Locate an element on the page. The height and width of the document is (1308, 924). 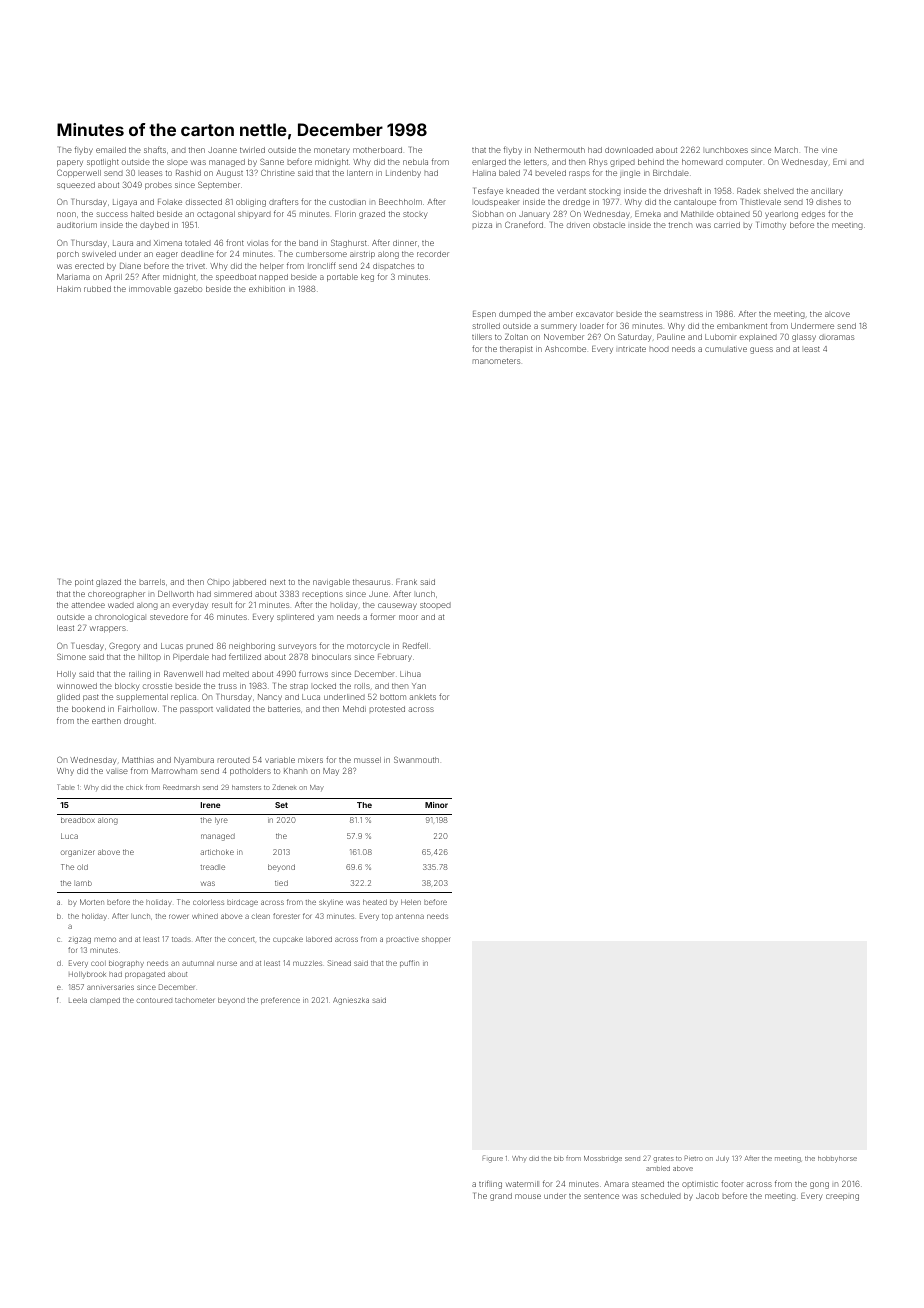
papery is located at coordinates (70, 163).
